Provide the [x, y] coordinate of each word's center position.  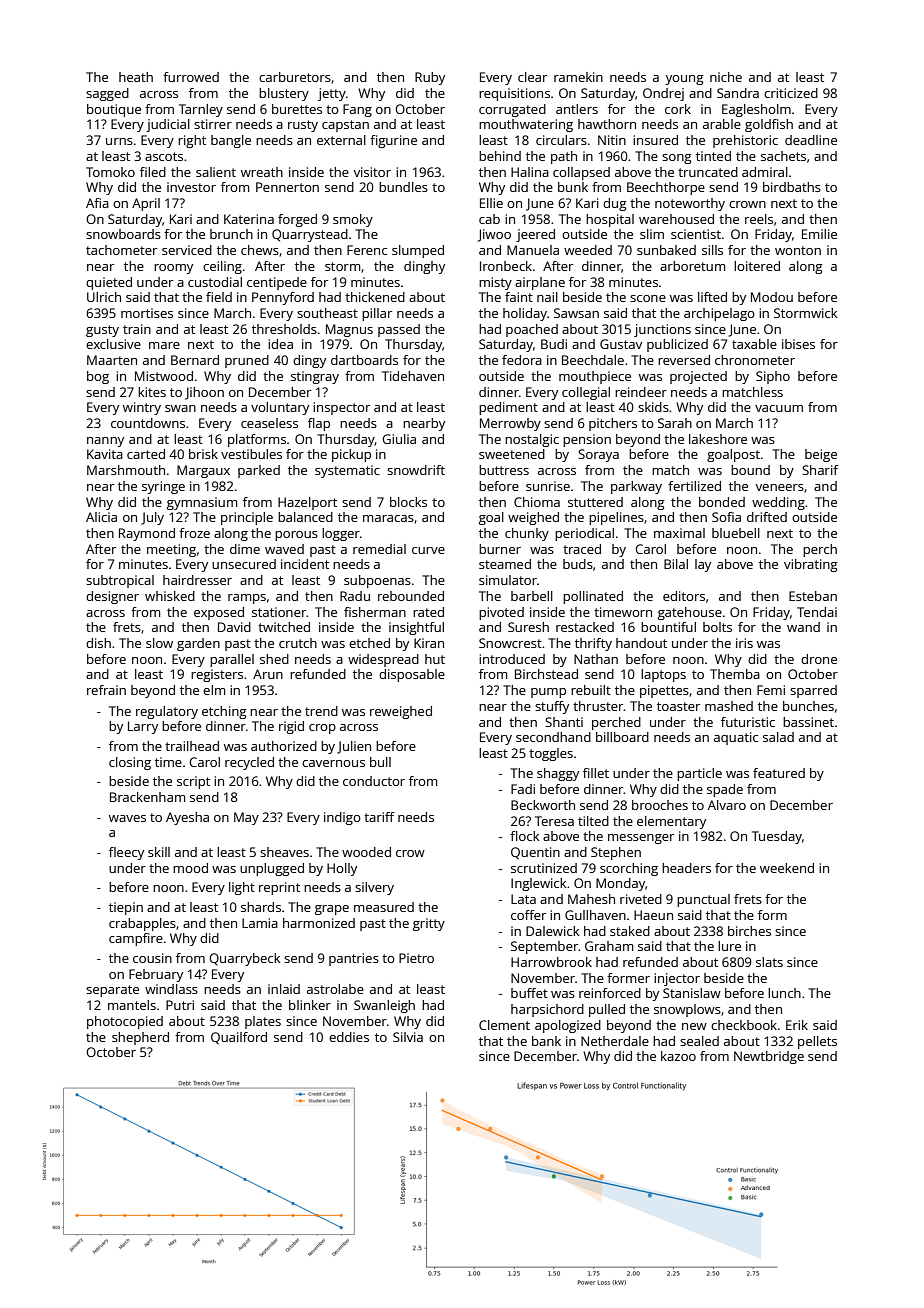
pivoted [501, 613]
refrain [106, 690]
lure [729, 946]
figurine [393, 141]
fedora [522, 360]
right [192, 141]
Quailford [239, 1038]
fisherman [375, 612]
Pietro [416, 958]
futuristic [748, 722]
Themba [735, 674]
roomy [173, 269]
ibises [798, 344]
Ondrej [663, 94]
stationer [279, 612]
